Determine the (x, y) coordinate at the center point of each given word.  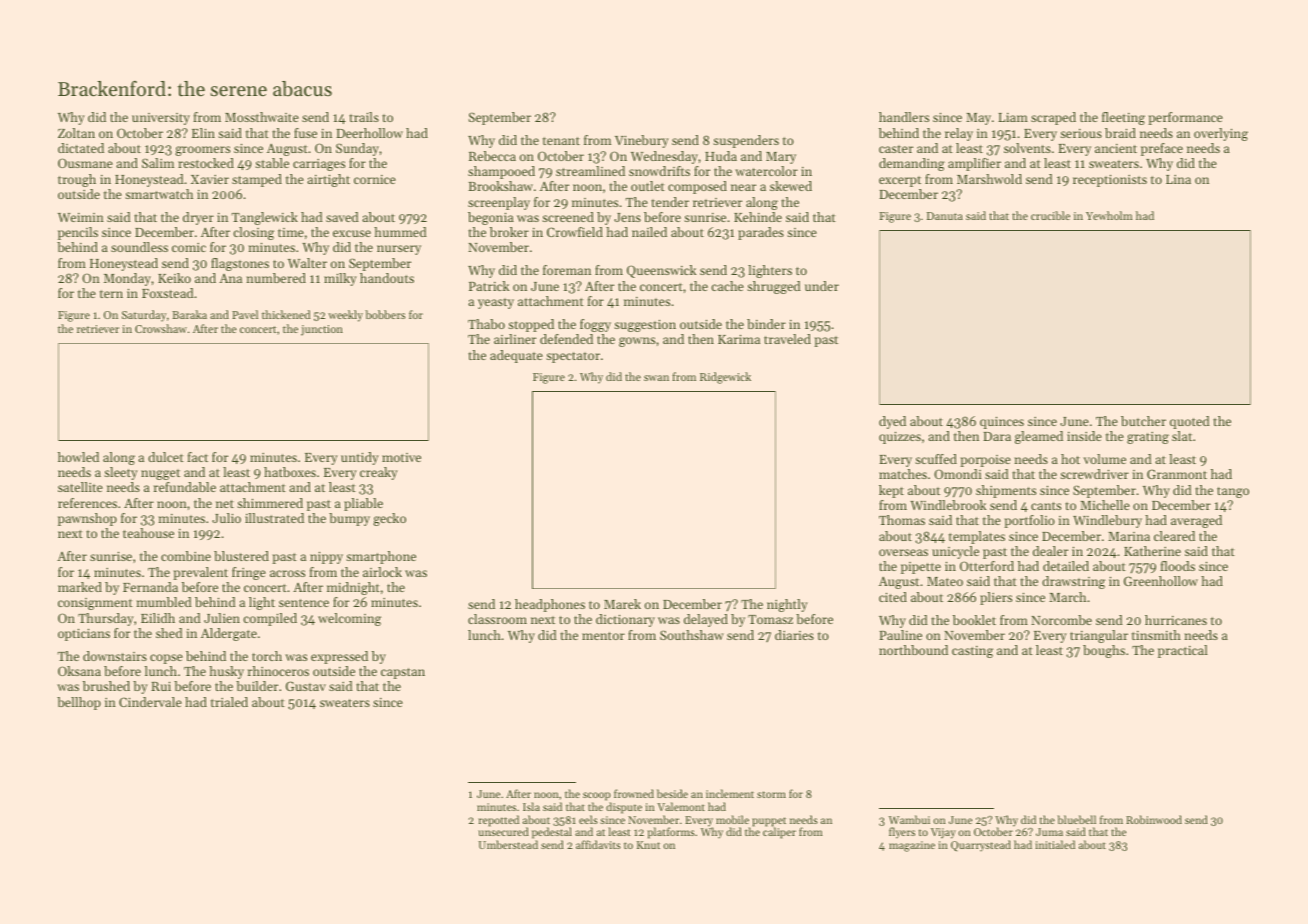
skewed (791, 186)
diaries (794, 635)
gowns (637, 342)
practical (1183, 651)
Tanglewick (265, 218)
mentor (603, 636)
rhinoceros (278, 671)
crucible (1050, 215)
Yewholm (1109, 215)
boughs (1104, 651)
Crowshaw (161, 328)
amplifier (974, 164)
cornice (375, 179)
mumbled (164, 602)
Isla (531, 806)
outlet (648, 186)
